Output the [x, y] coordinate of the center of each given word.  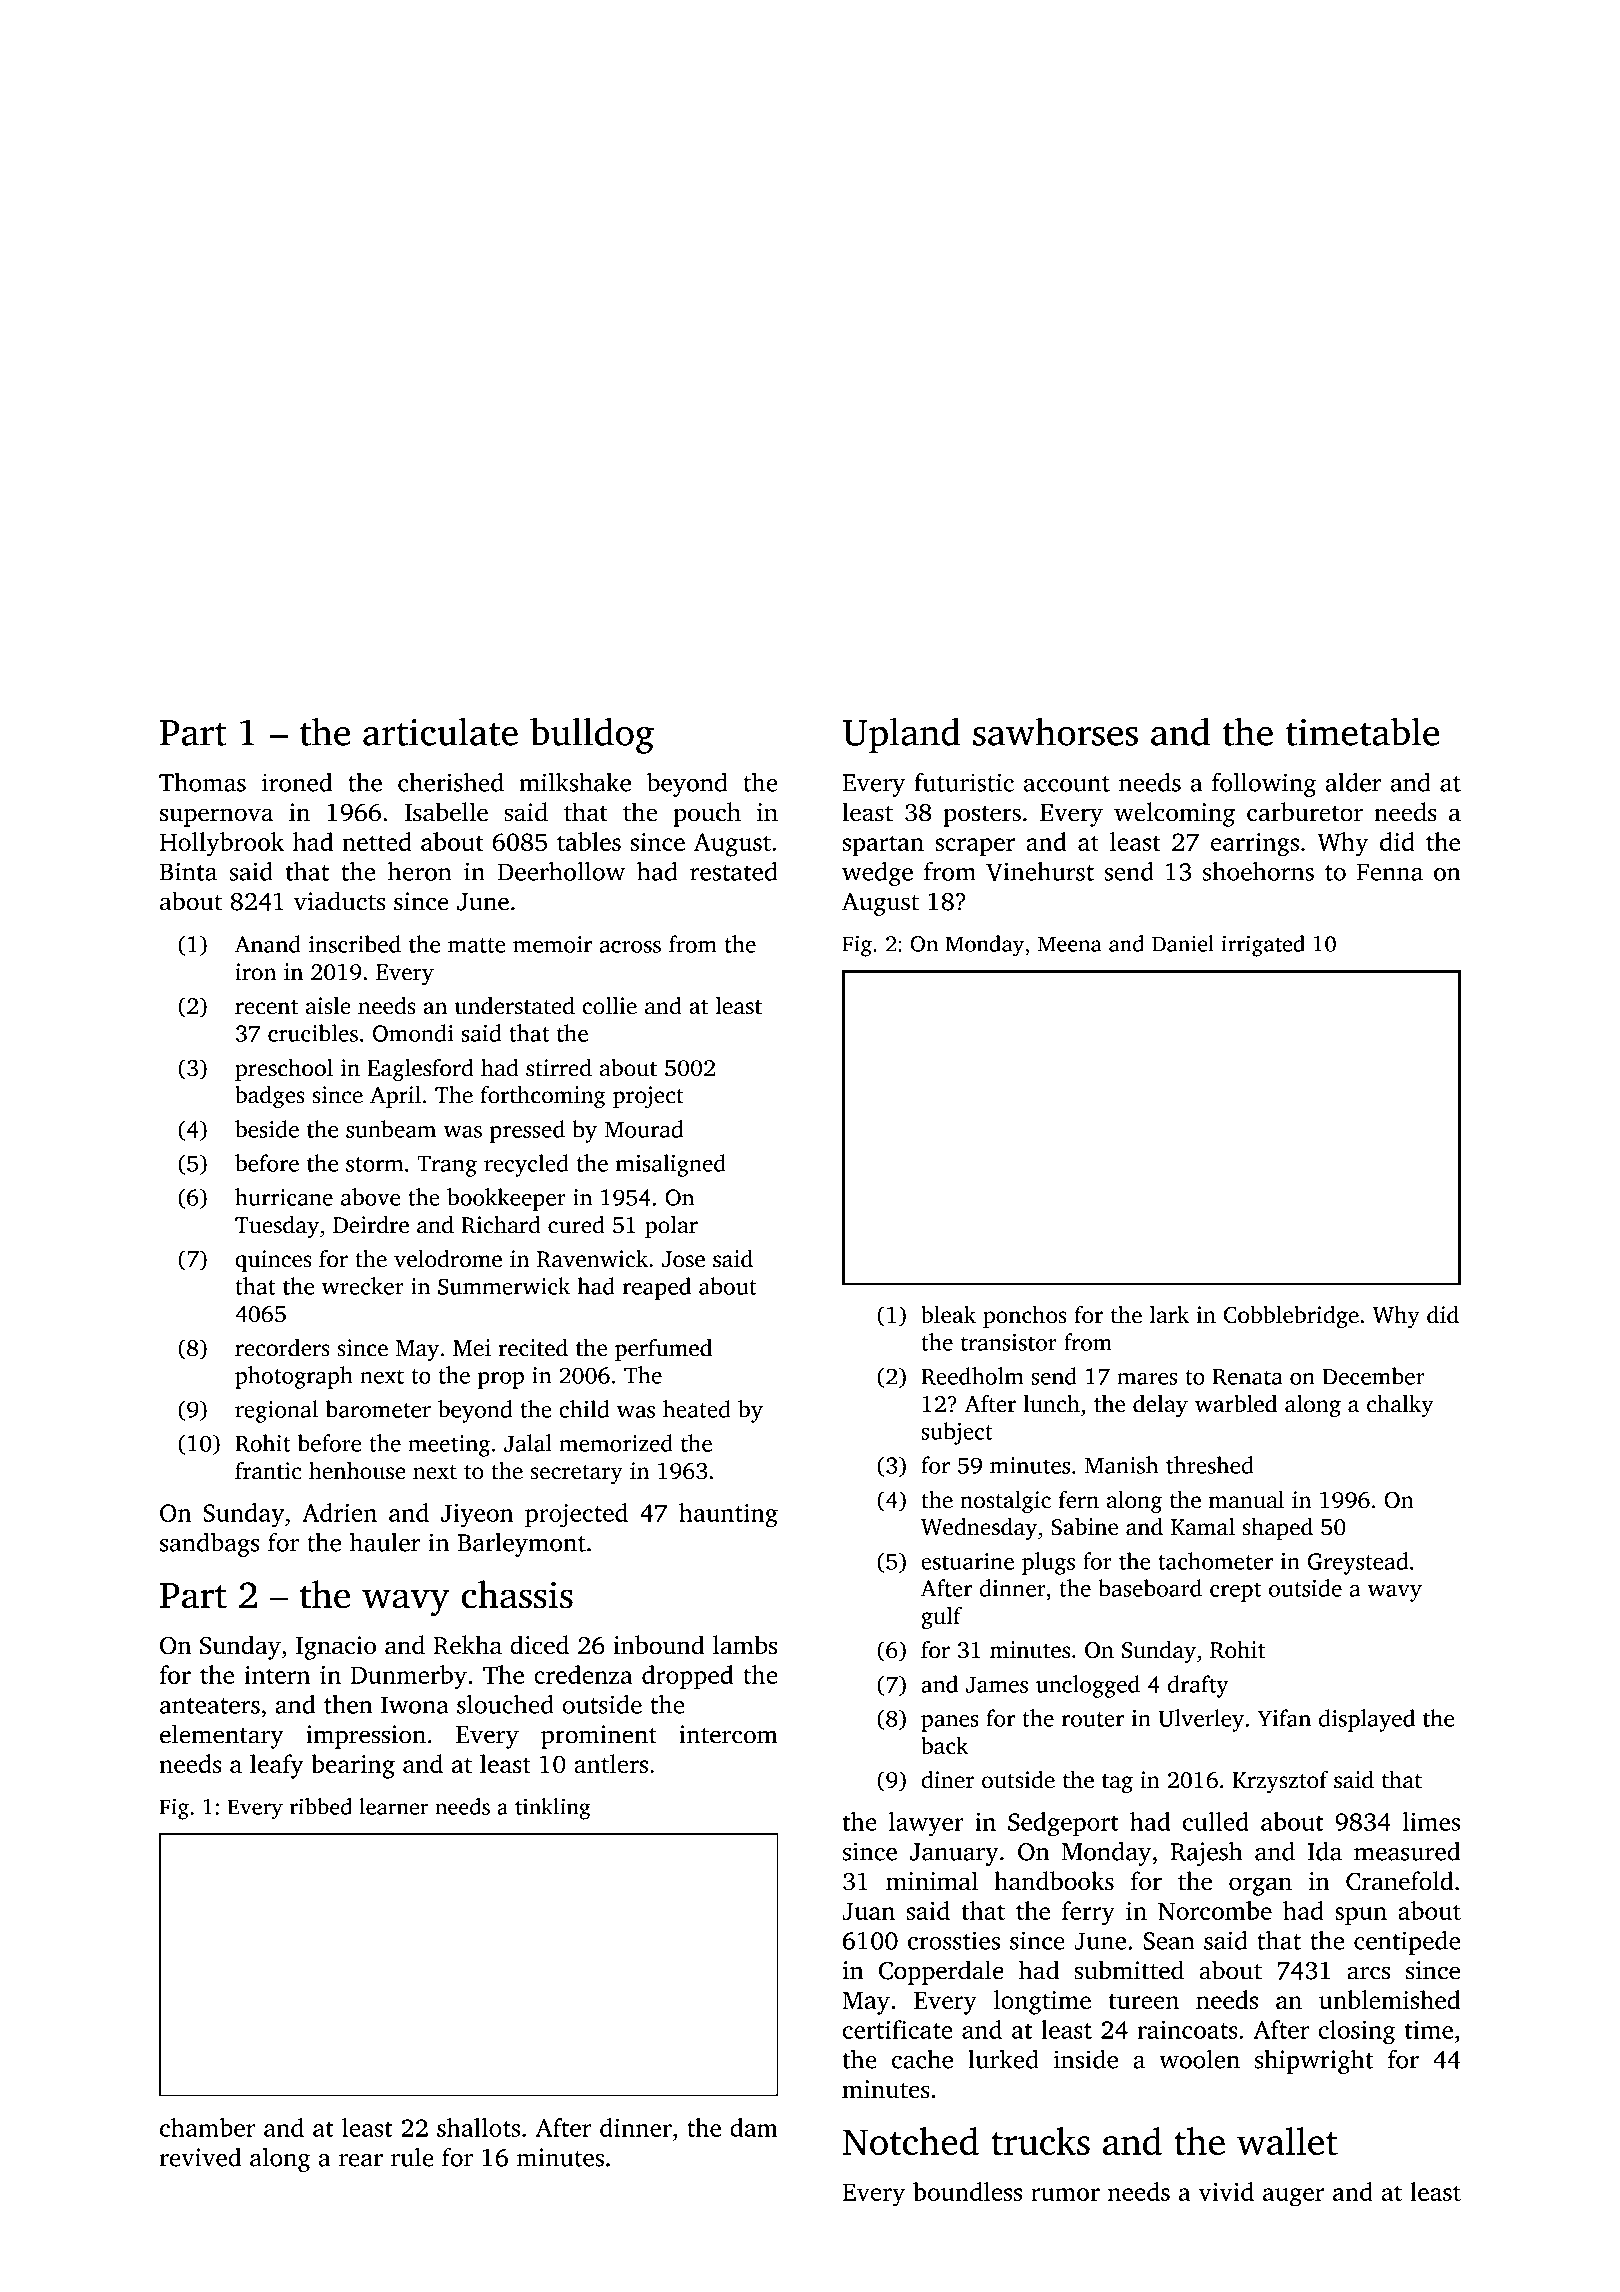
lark [1169, 1315]
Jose [683, 1259]
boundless [967, 2191]
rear [360, 2160]
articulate [440, 732]
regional [276, 1411]
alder [1353, 782]
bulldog [592, 736]
